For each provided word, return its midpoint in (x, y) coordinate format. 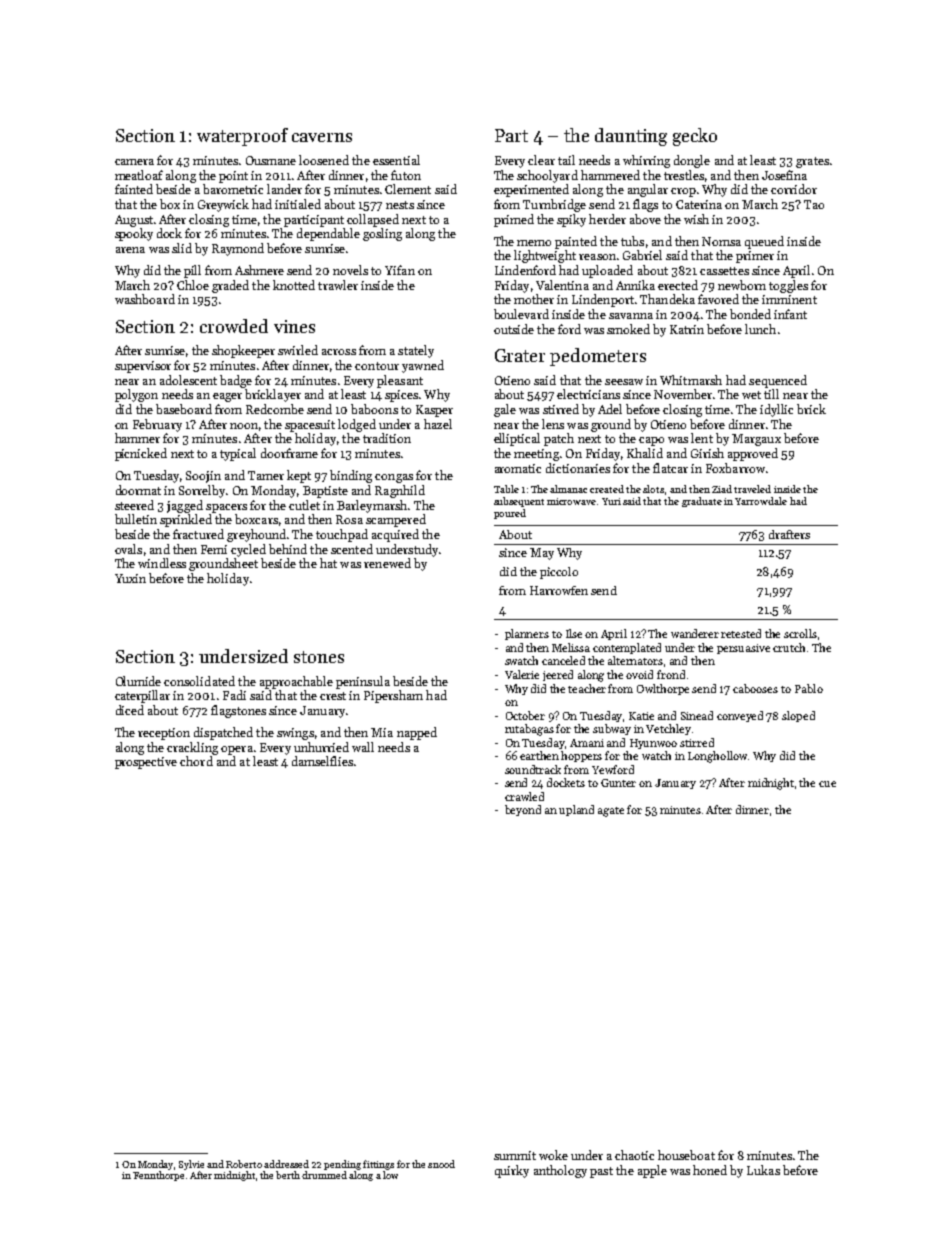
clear (541, 160)
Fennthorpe (158, 1176)
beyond (523, 810)
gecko (695, 137)
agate (611, 812)
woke (553, 1155)
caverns (322, 137)
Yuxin (130, 578)
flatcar (670, 468)
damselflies (322, 761)
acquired (395, 535)
